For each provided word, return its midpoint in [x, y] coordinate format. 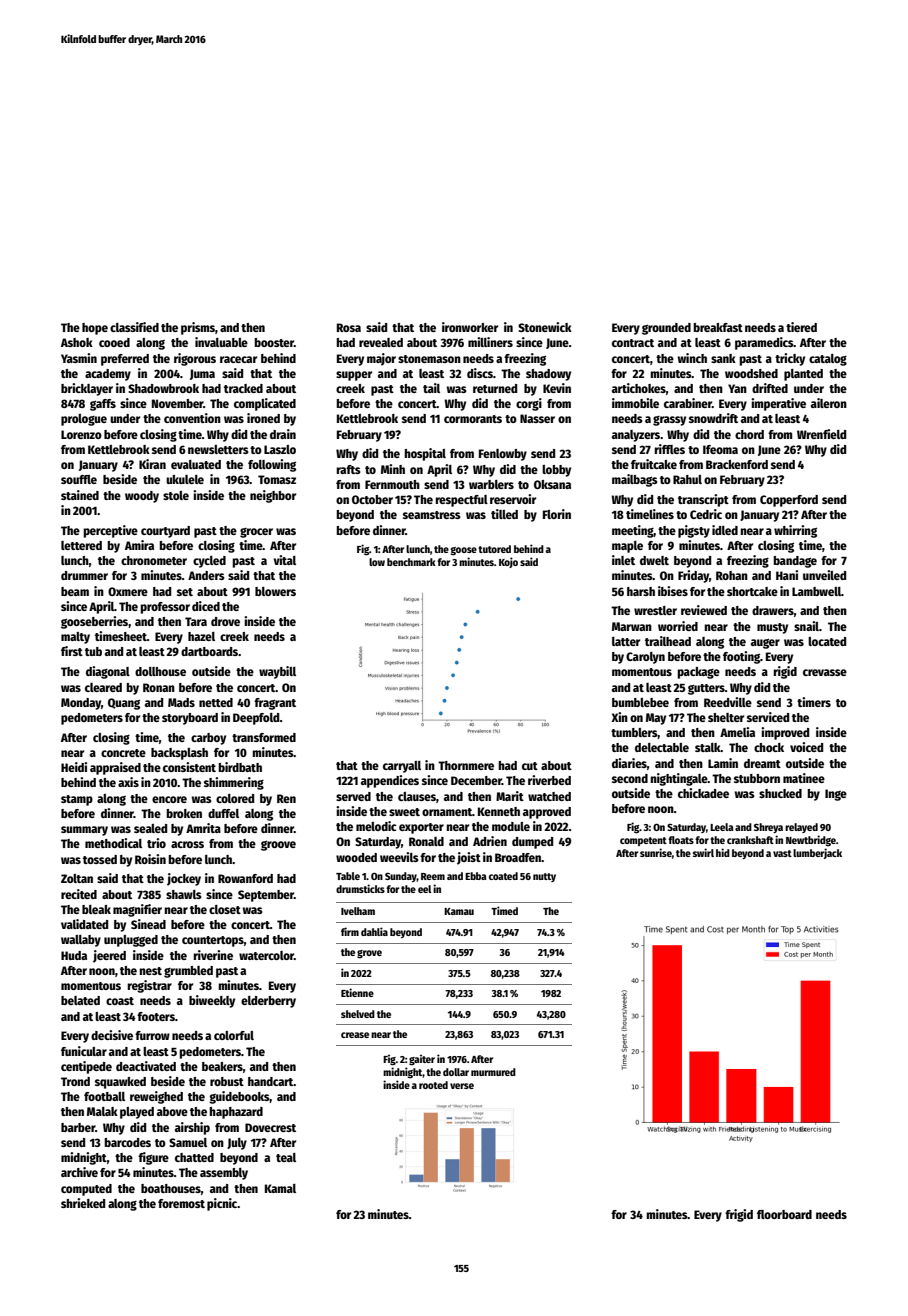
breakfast [718, 327]
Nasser [537, 418]
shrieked [83, 1203]
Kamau [459, 911]
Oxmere [128, 591]
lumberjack [817, 853]
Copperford [789, 501]
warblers [491, 484]
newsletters [218, 449]
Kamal [280, 1188]
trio [156, 843]
